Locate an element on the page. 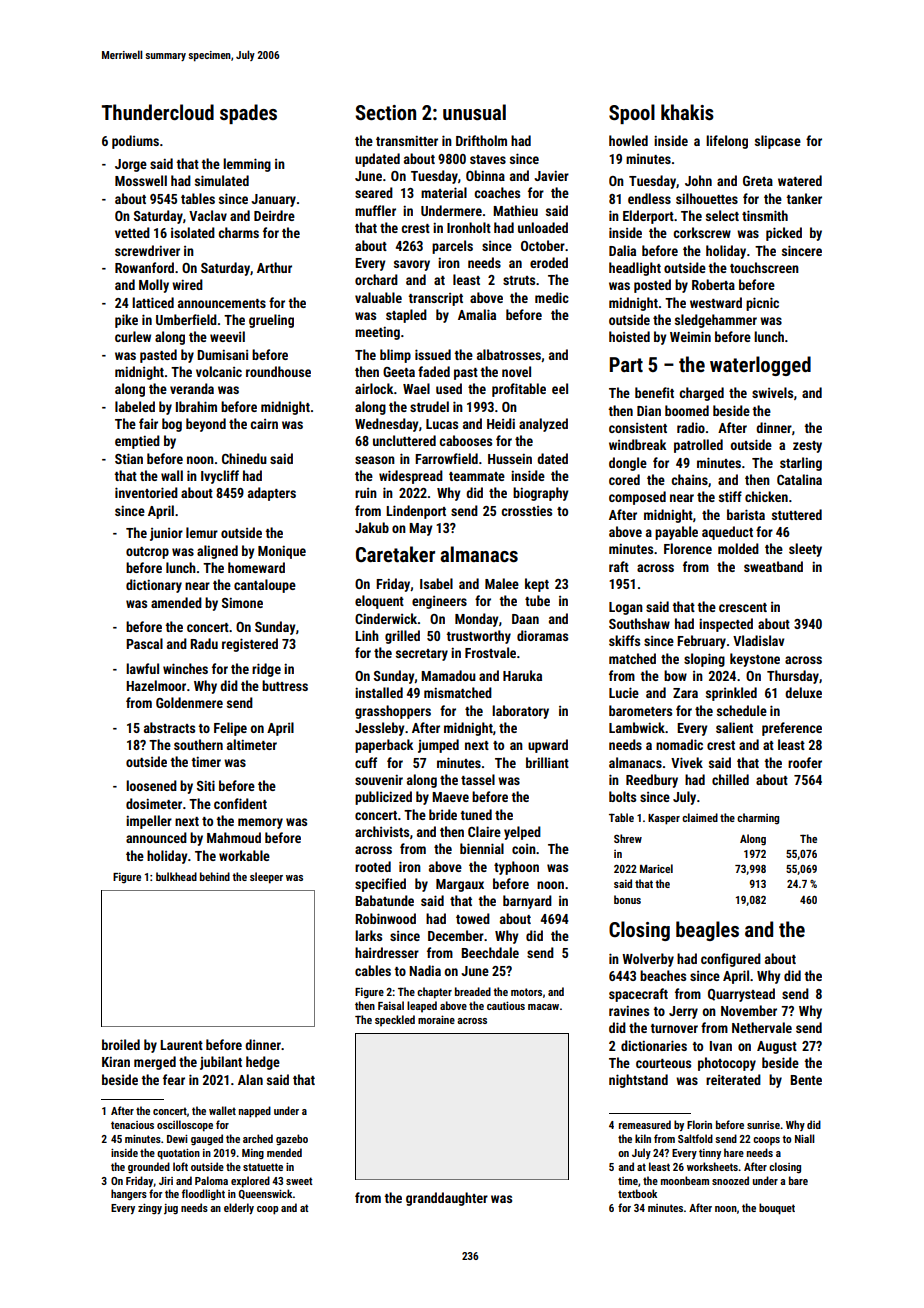  curlew is located at coordinates (133, 336).
